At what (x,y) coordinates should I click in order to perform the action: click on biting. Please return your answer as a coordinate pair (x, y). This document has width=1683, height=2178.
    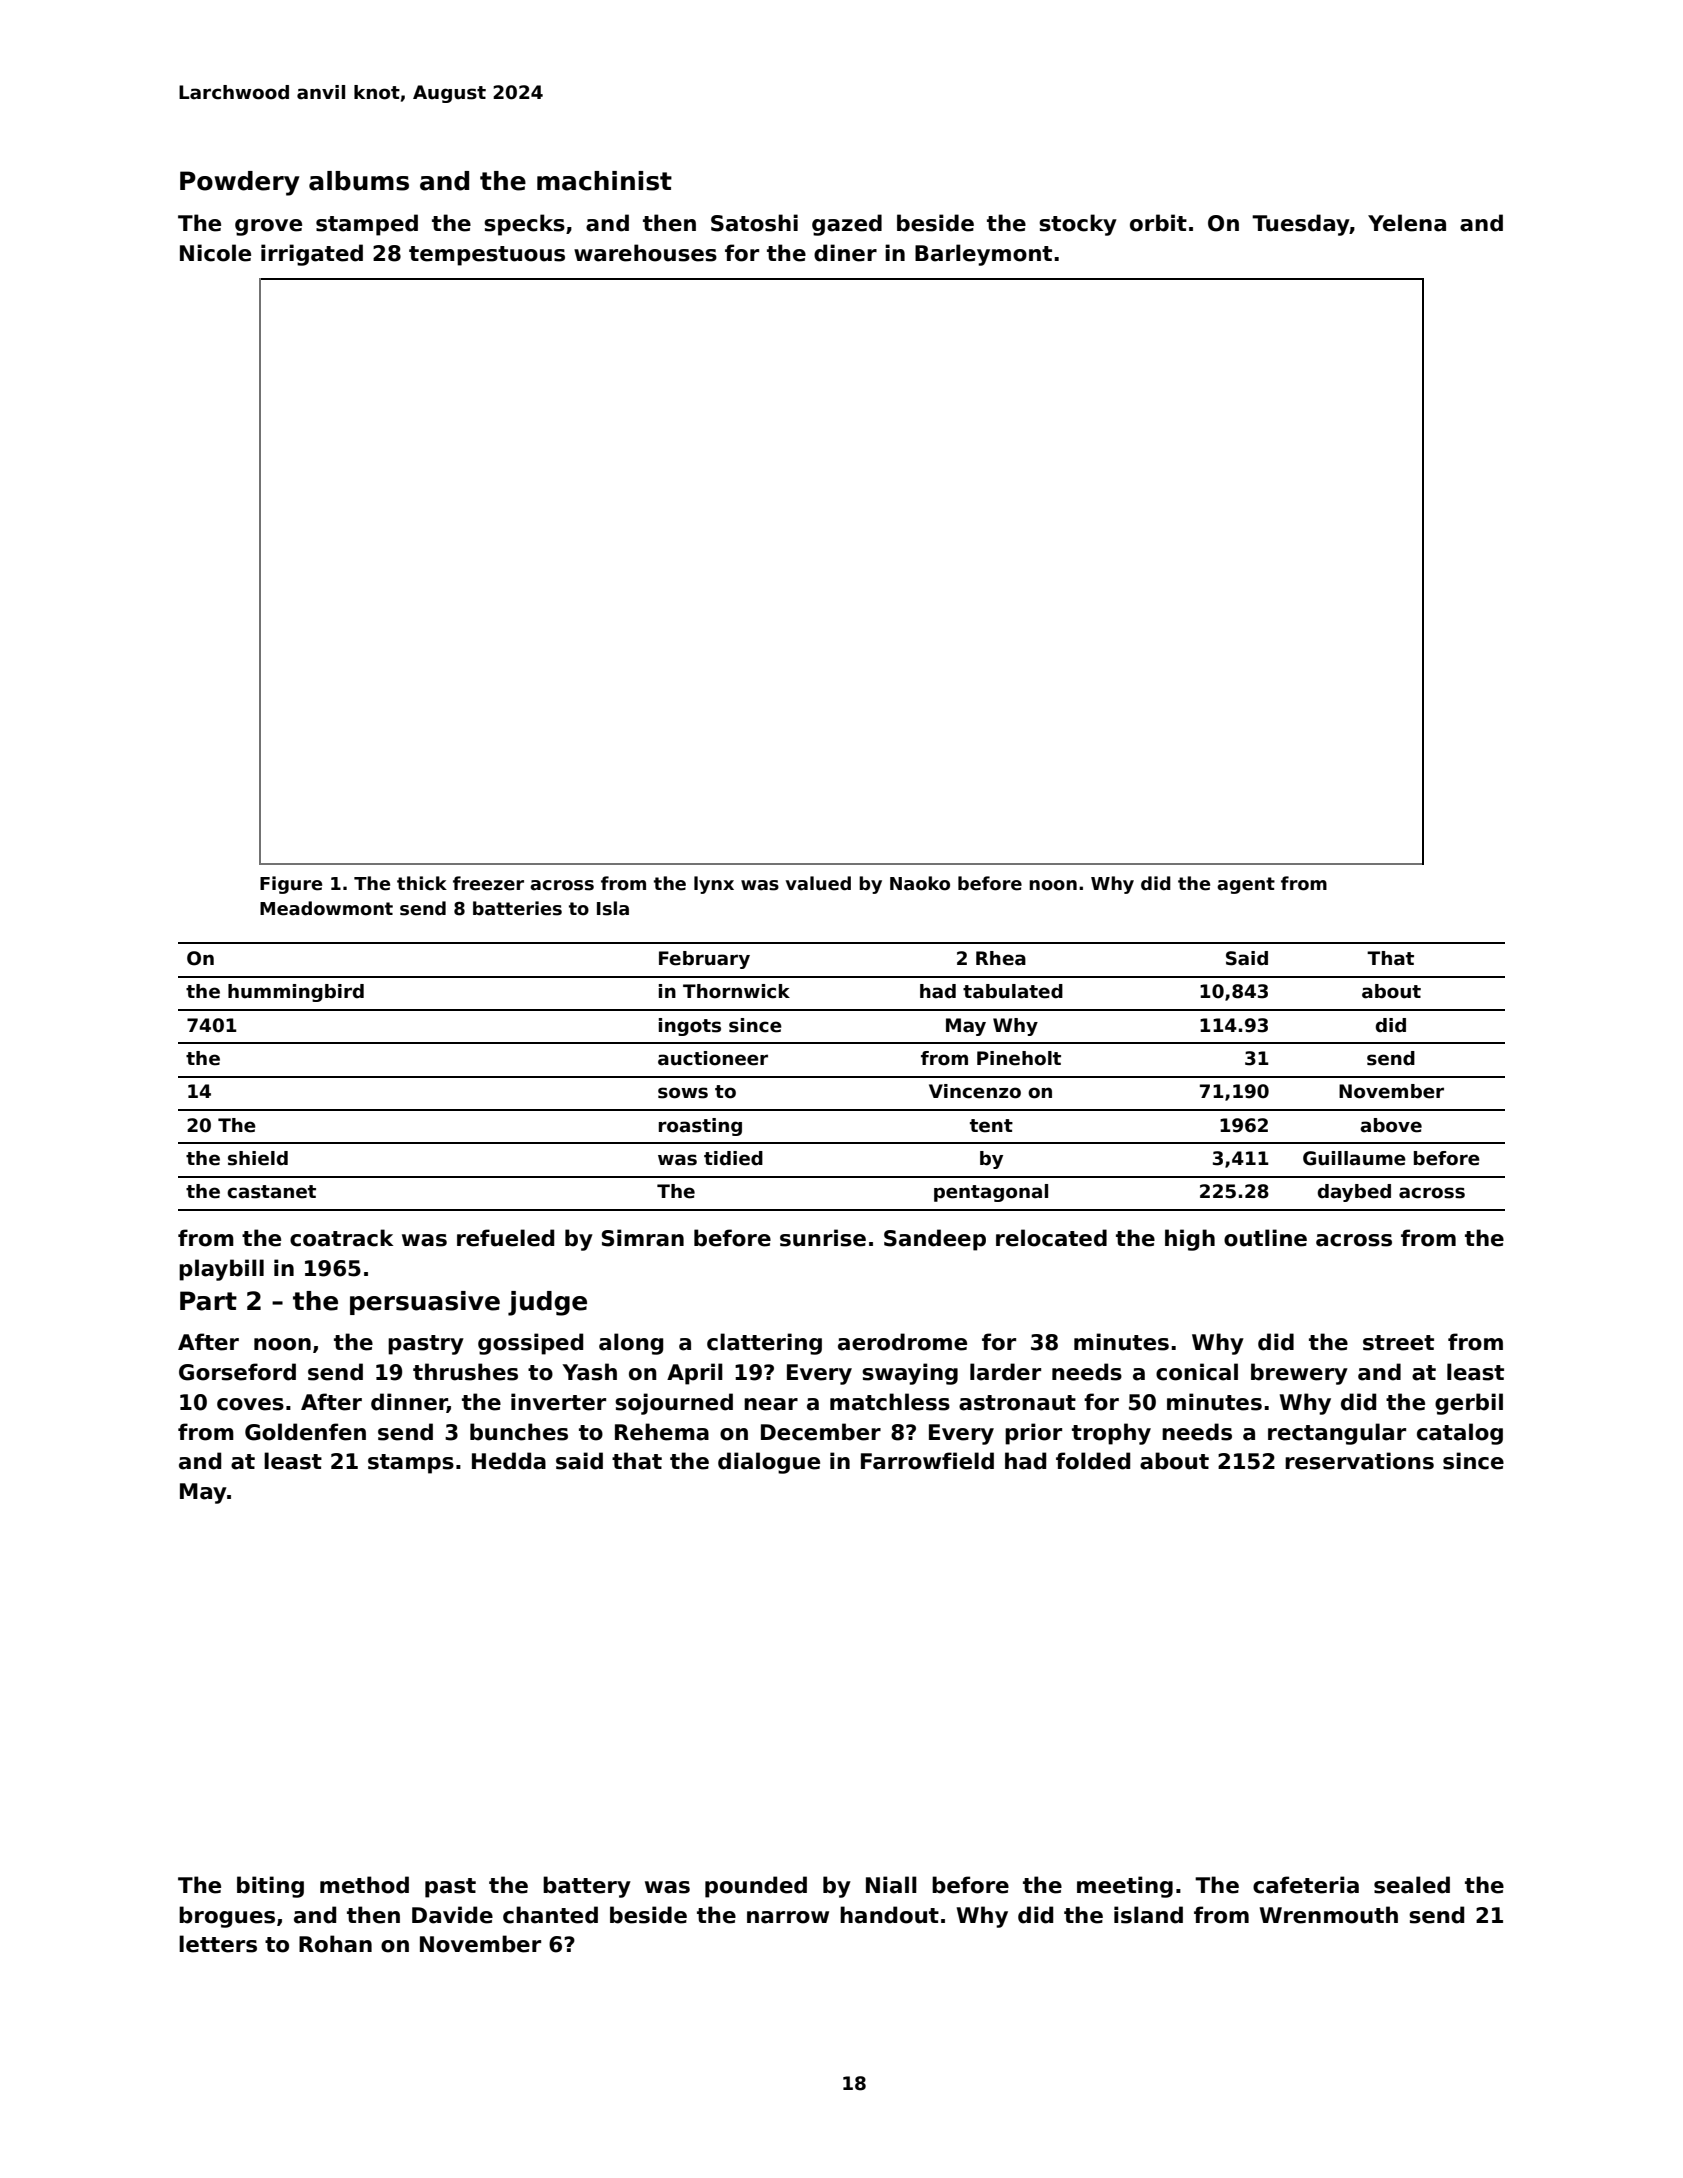
    Looking at the image, I should click on (270, 1887).
